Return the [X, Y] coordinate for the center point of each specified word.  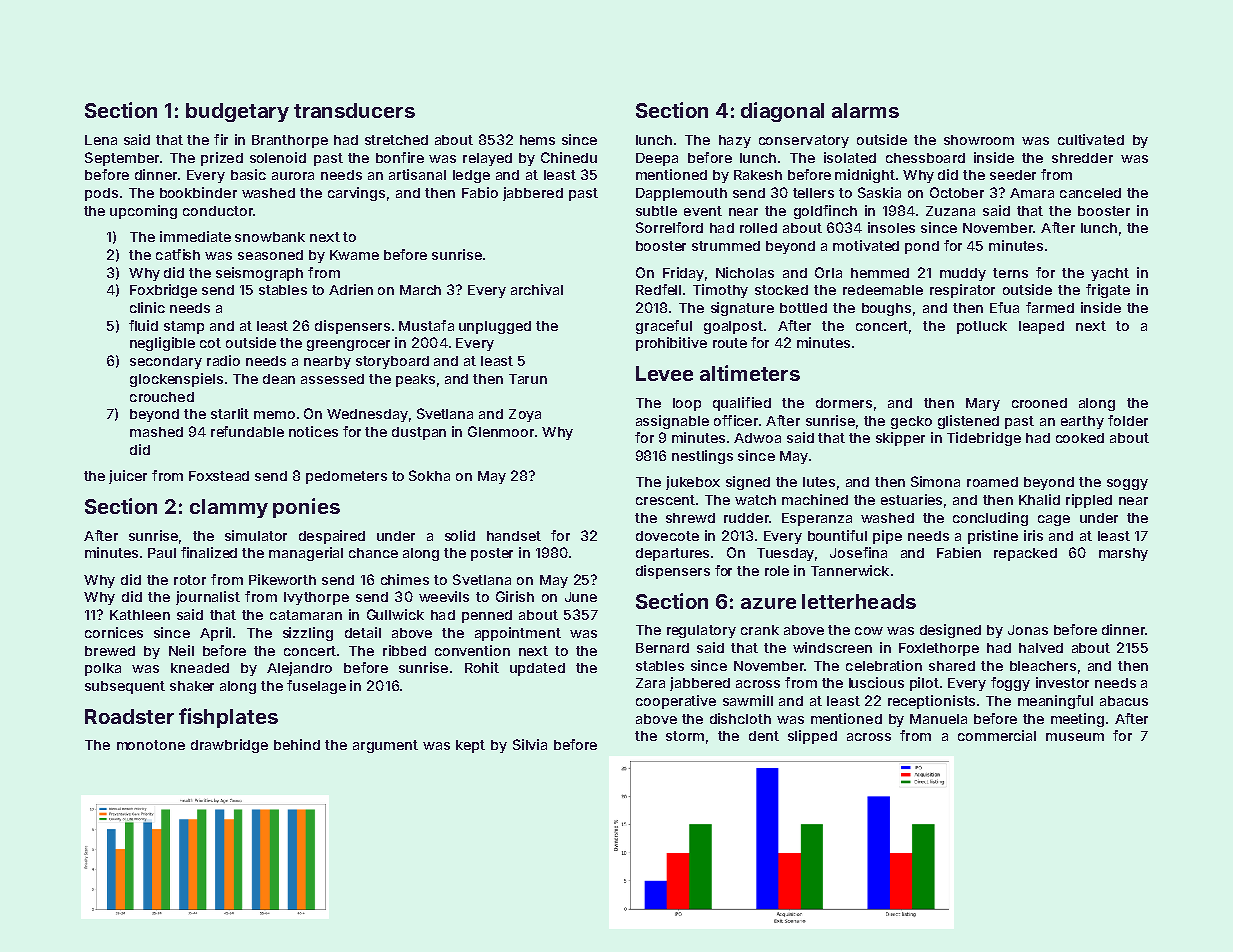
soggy [1127, 484]
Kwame [354, 255]
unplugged [495, 327]
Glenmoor [501, 431]
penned [487, 616]
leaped [1041, 327]
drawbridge [229, 746]
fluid [143, 325]
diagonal [782, 112]
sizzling [308, 634]
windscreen [832, 647]
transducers [354, 110]
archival [537, 289]
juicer [128, 477]
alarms [865, 110]
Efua [1004, 307]
